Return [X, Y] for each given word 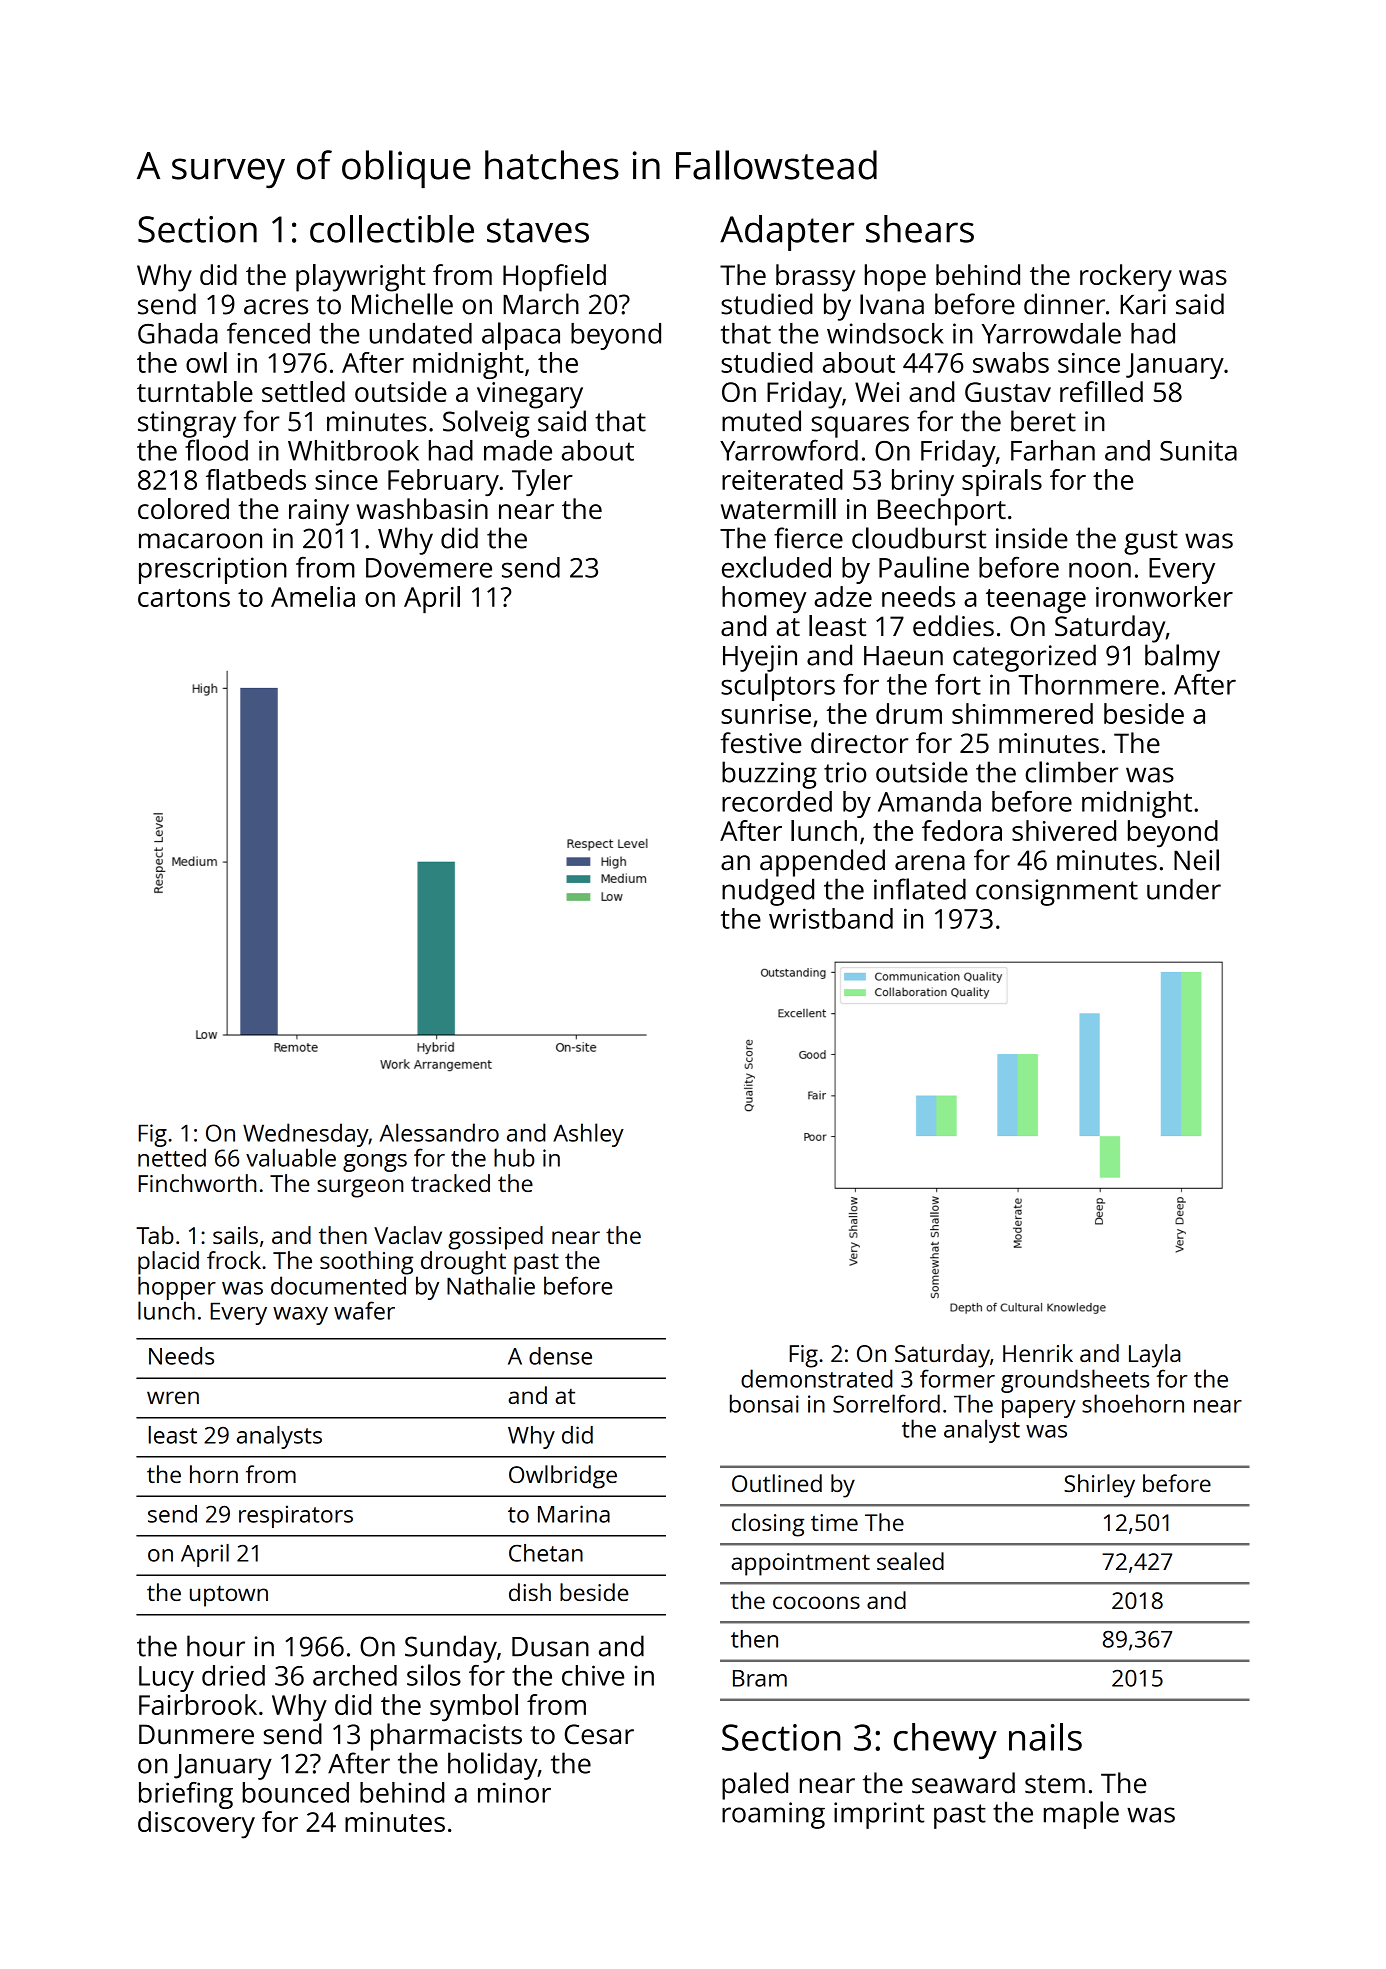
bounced [296, 1792]
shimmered [1022, 713]
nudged [768, 892]
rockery [1126, 278]
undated [421, 333]
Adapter [787, 233]
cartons [184, 598]
